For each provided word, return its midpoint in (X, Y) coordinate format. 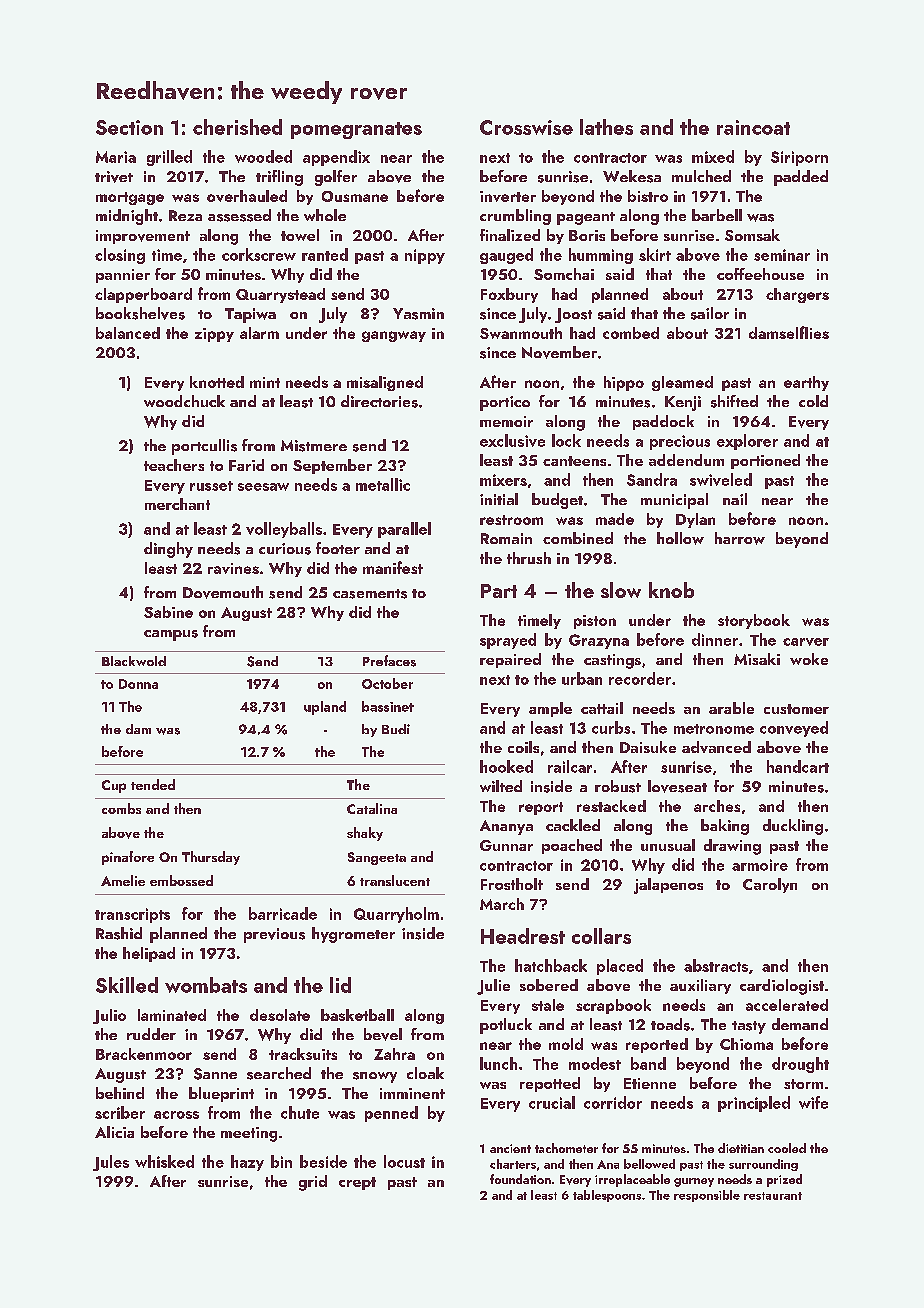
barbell (717, 215)
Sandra (652, 479)
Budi (396, 729)
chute (300, 1112)
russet (211, 486)
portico (505, 403)
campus (171, 635)
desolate (280, 1015)
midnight (127, 217)
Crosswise (526, 127)
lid (340, 985)
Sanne (215, 1074)
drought (800, 1065)
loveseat (677, 786)
